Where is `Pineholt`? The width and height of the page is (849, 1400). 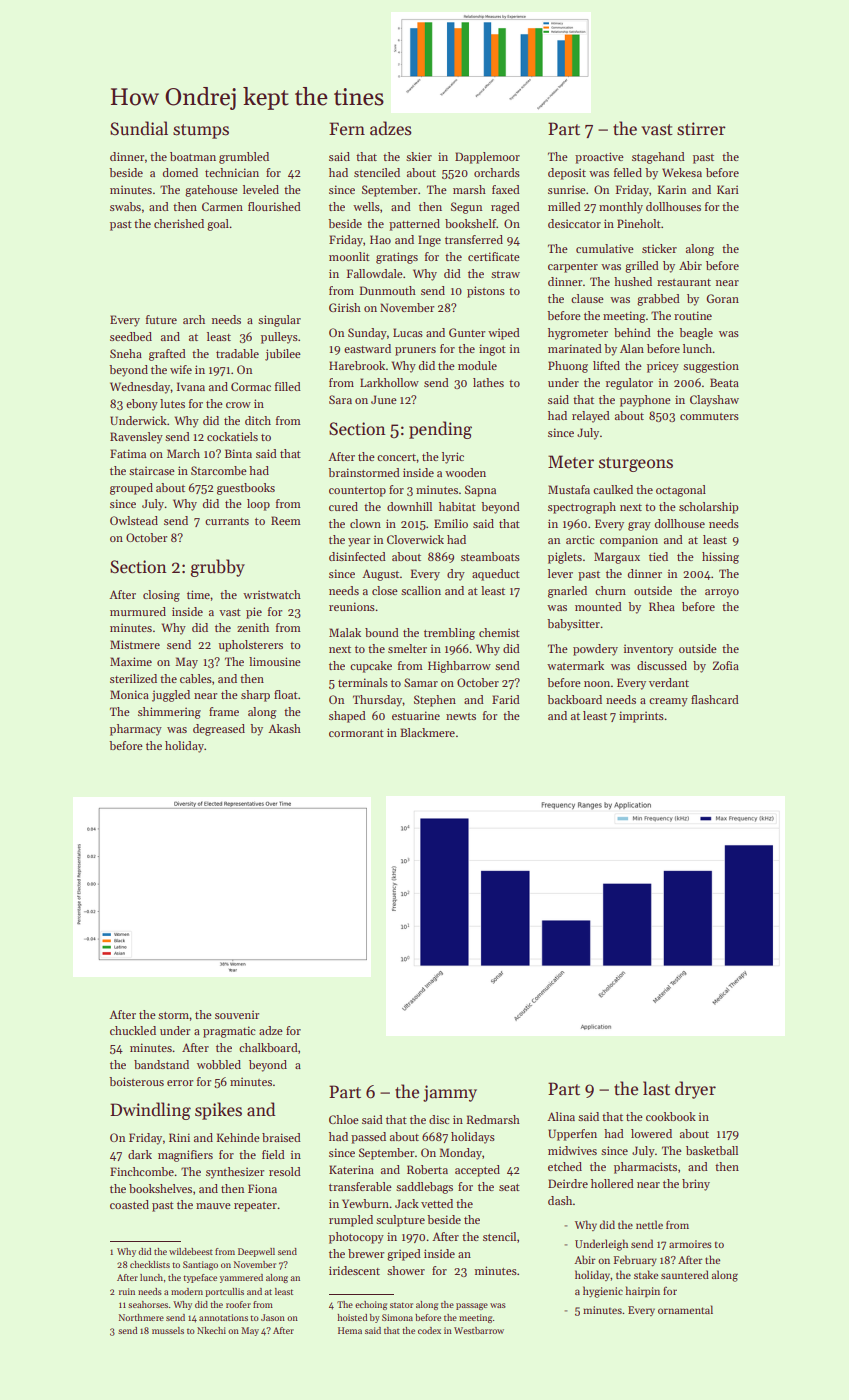 Pineholt is located at coordinates (639, 223).
